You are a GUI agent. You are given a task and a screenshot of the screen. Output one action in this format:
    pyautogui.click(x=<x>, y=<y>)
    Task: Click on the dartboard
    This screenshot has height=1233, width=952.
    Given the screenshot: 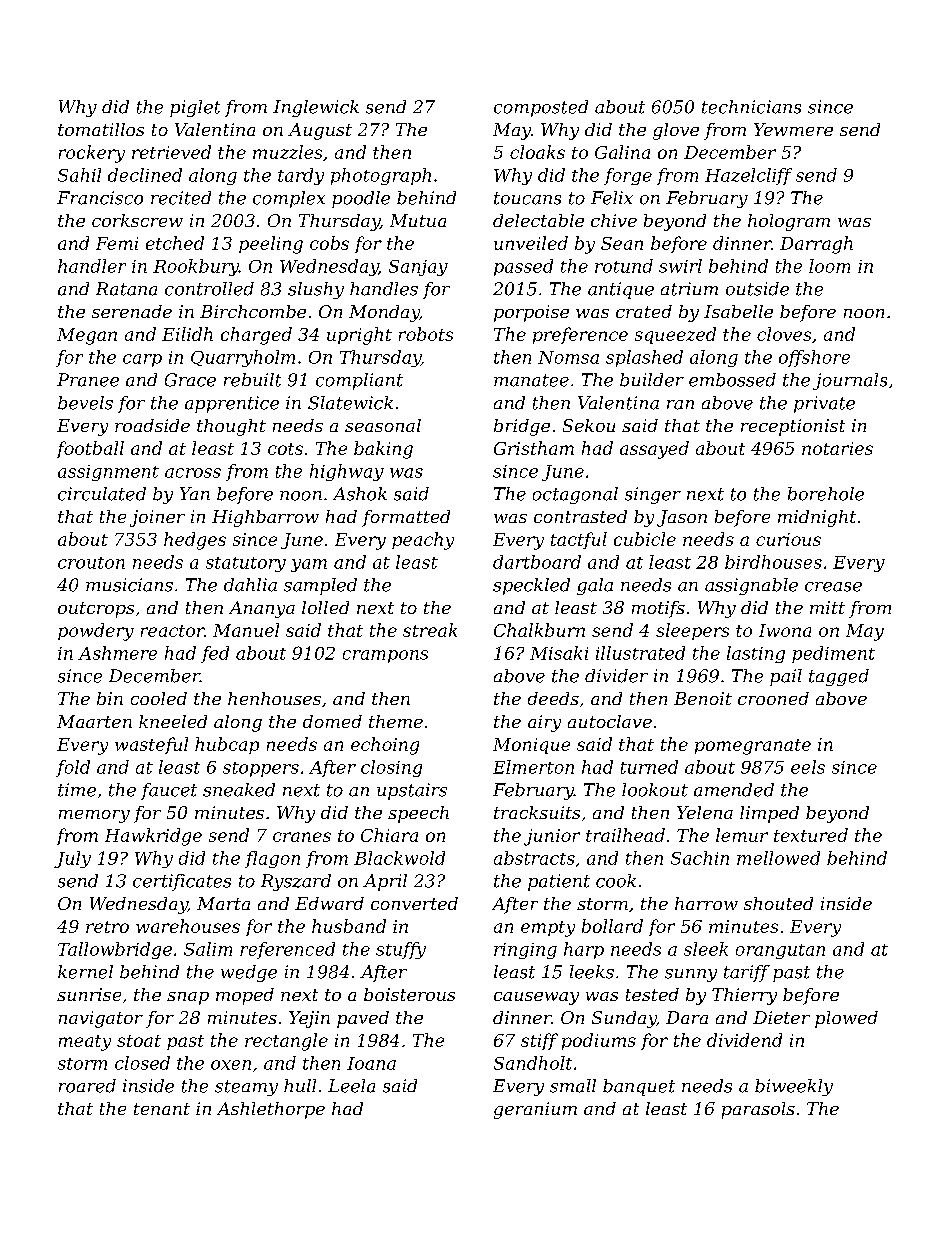 What is the action you would take?
    pyautogui.click(x=537, y=562)
